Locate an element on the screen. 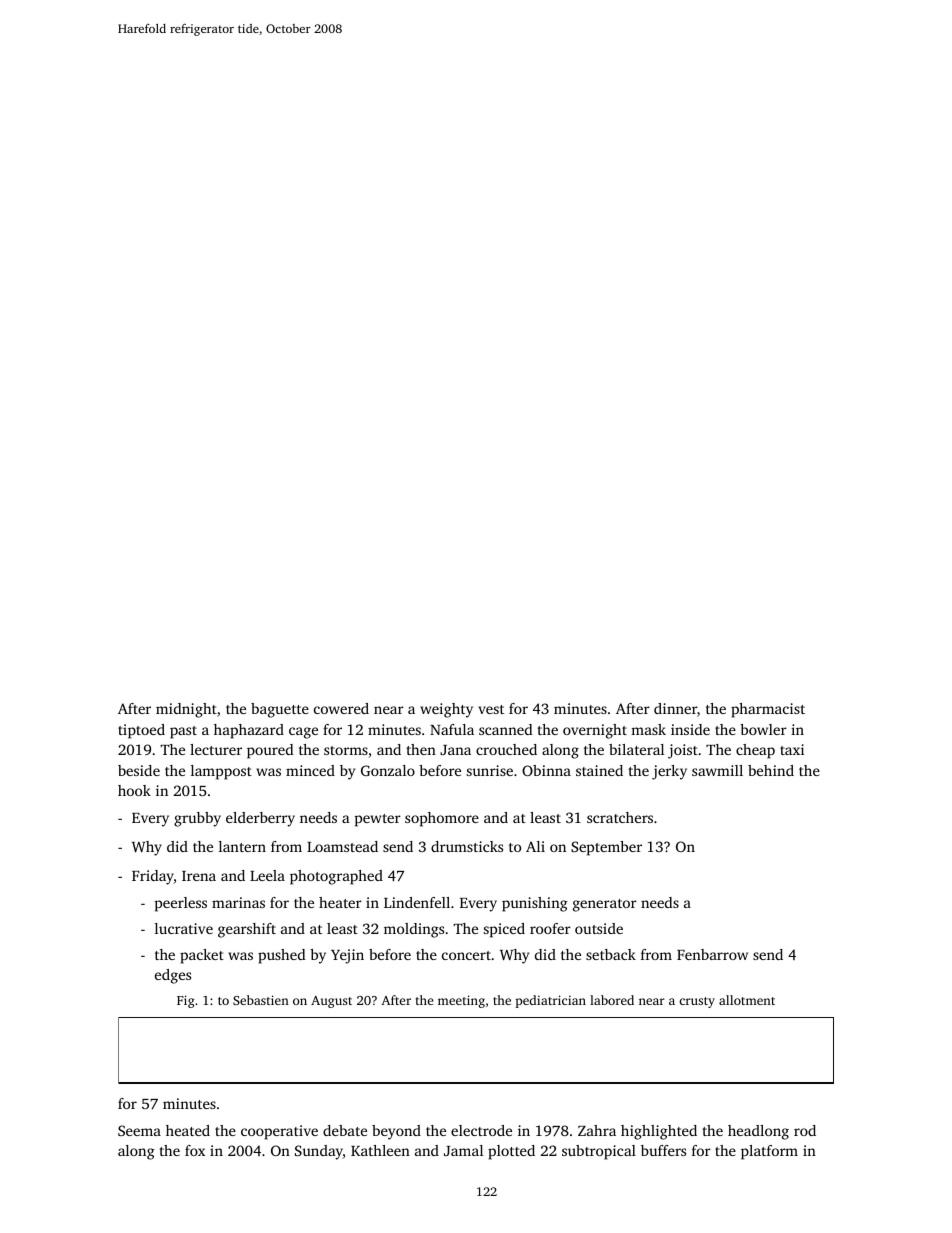  tiptoed is located at coordinates (141, 731).
